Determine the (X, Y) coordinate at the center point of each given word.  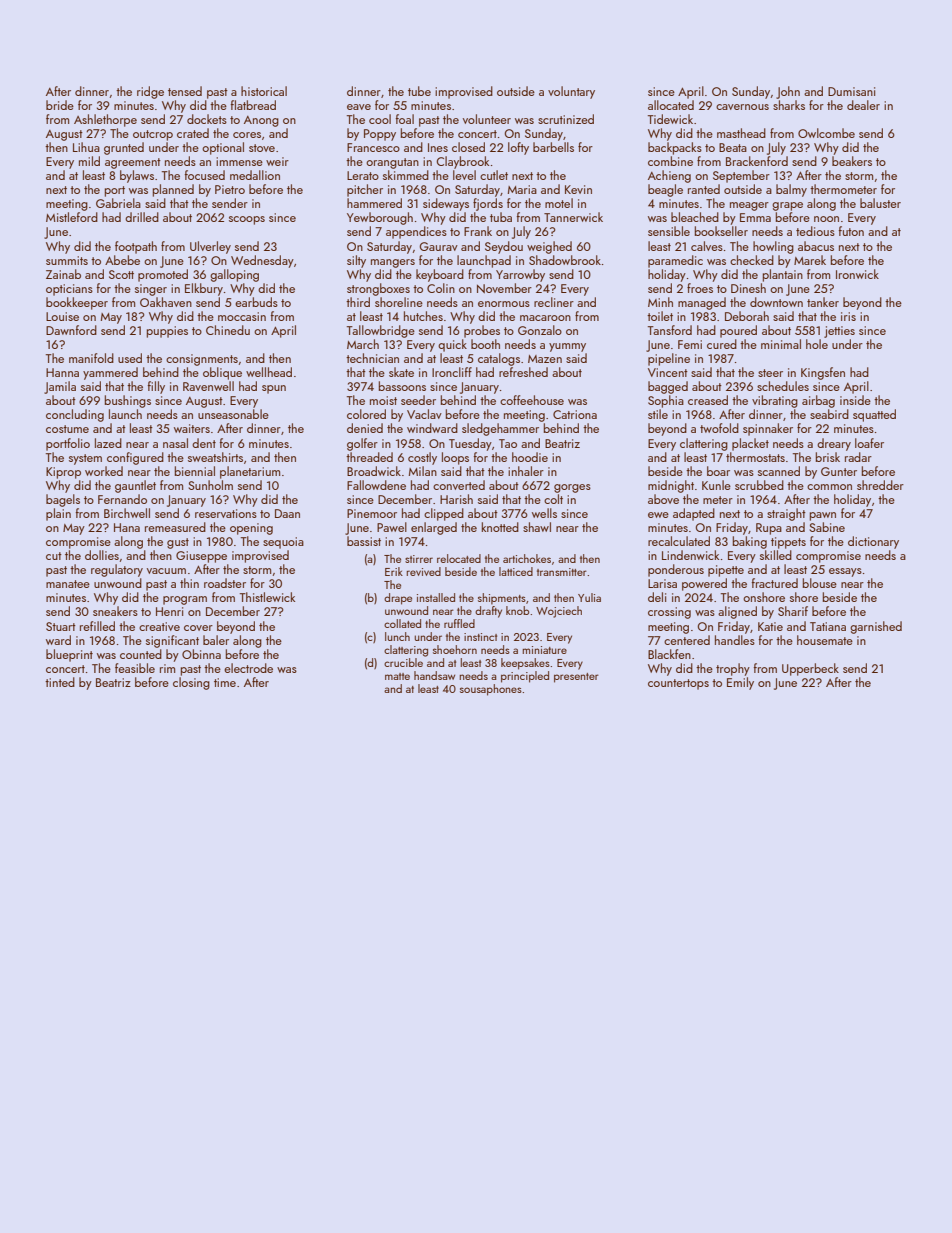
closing (191, 683)
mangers (393, 263)
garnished (876, 627)
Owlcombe (826, 133)
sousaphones (491, 690)
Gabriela (118, 203)
